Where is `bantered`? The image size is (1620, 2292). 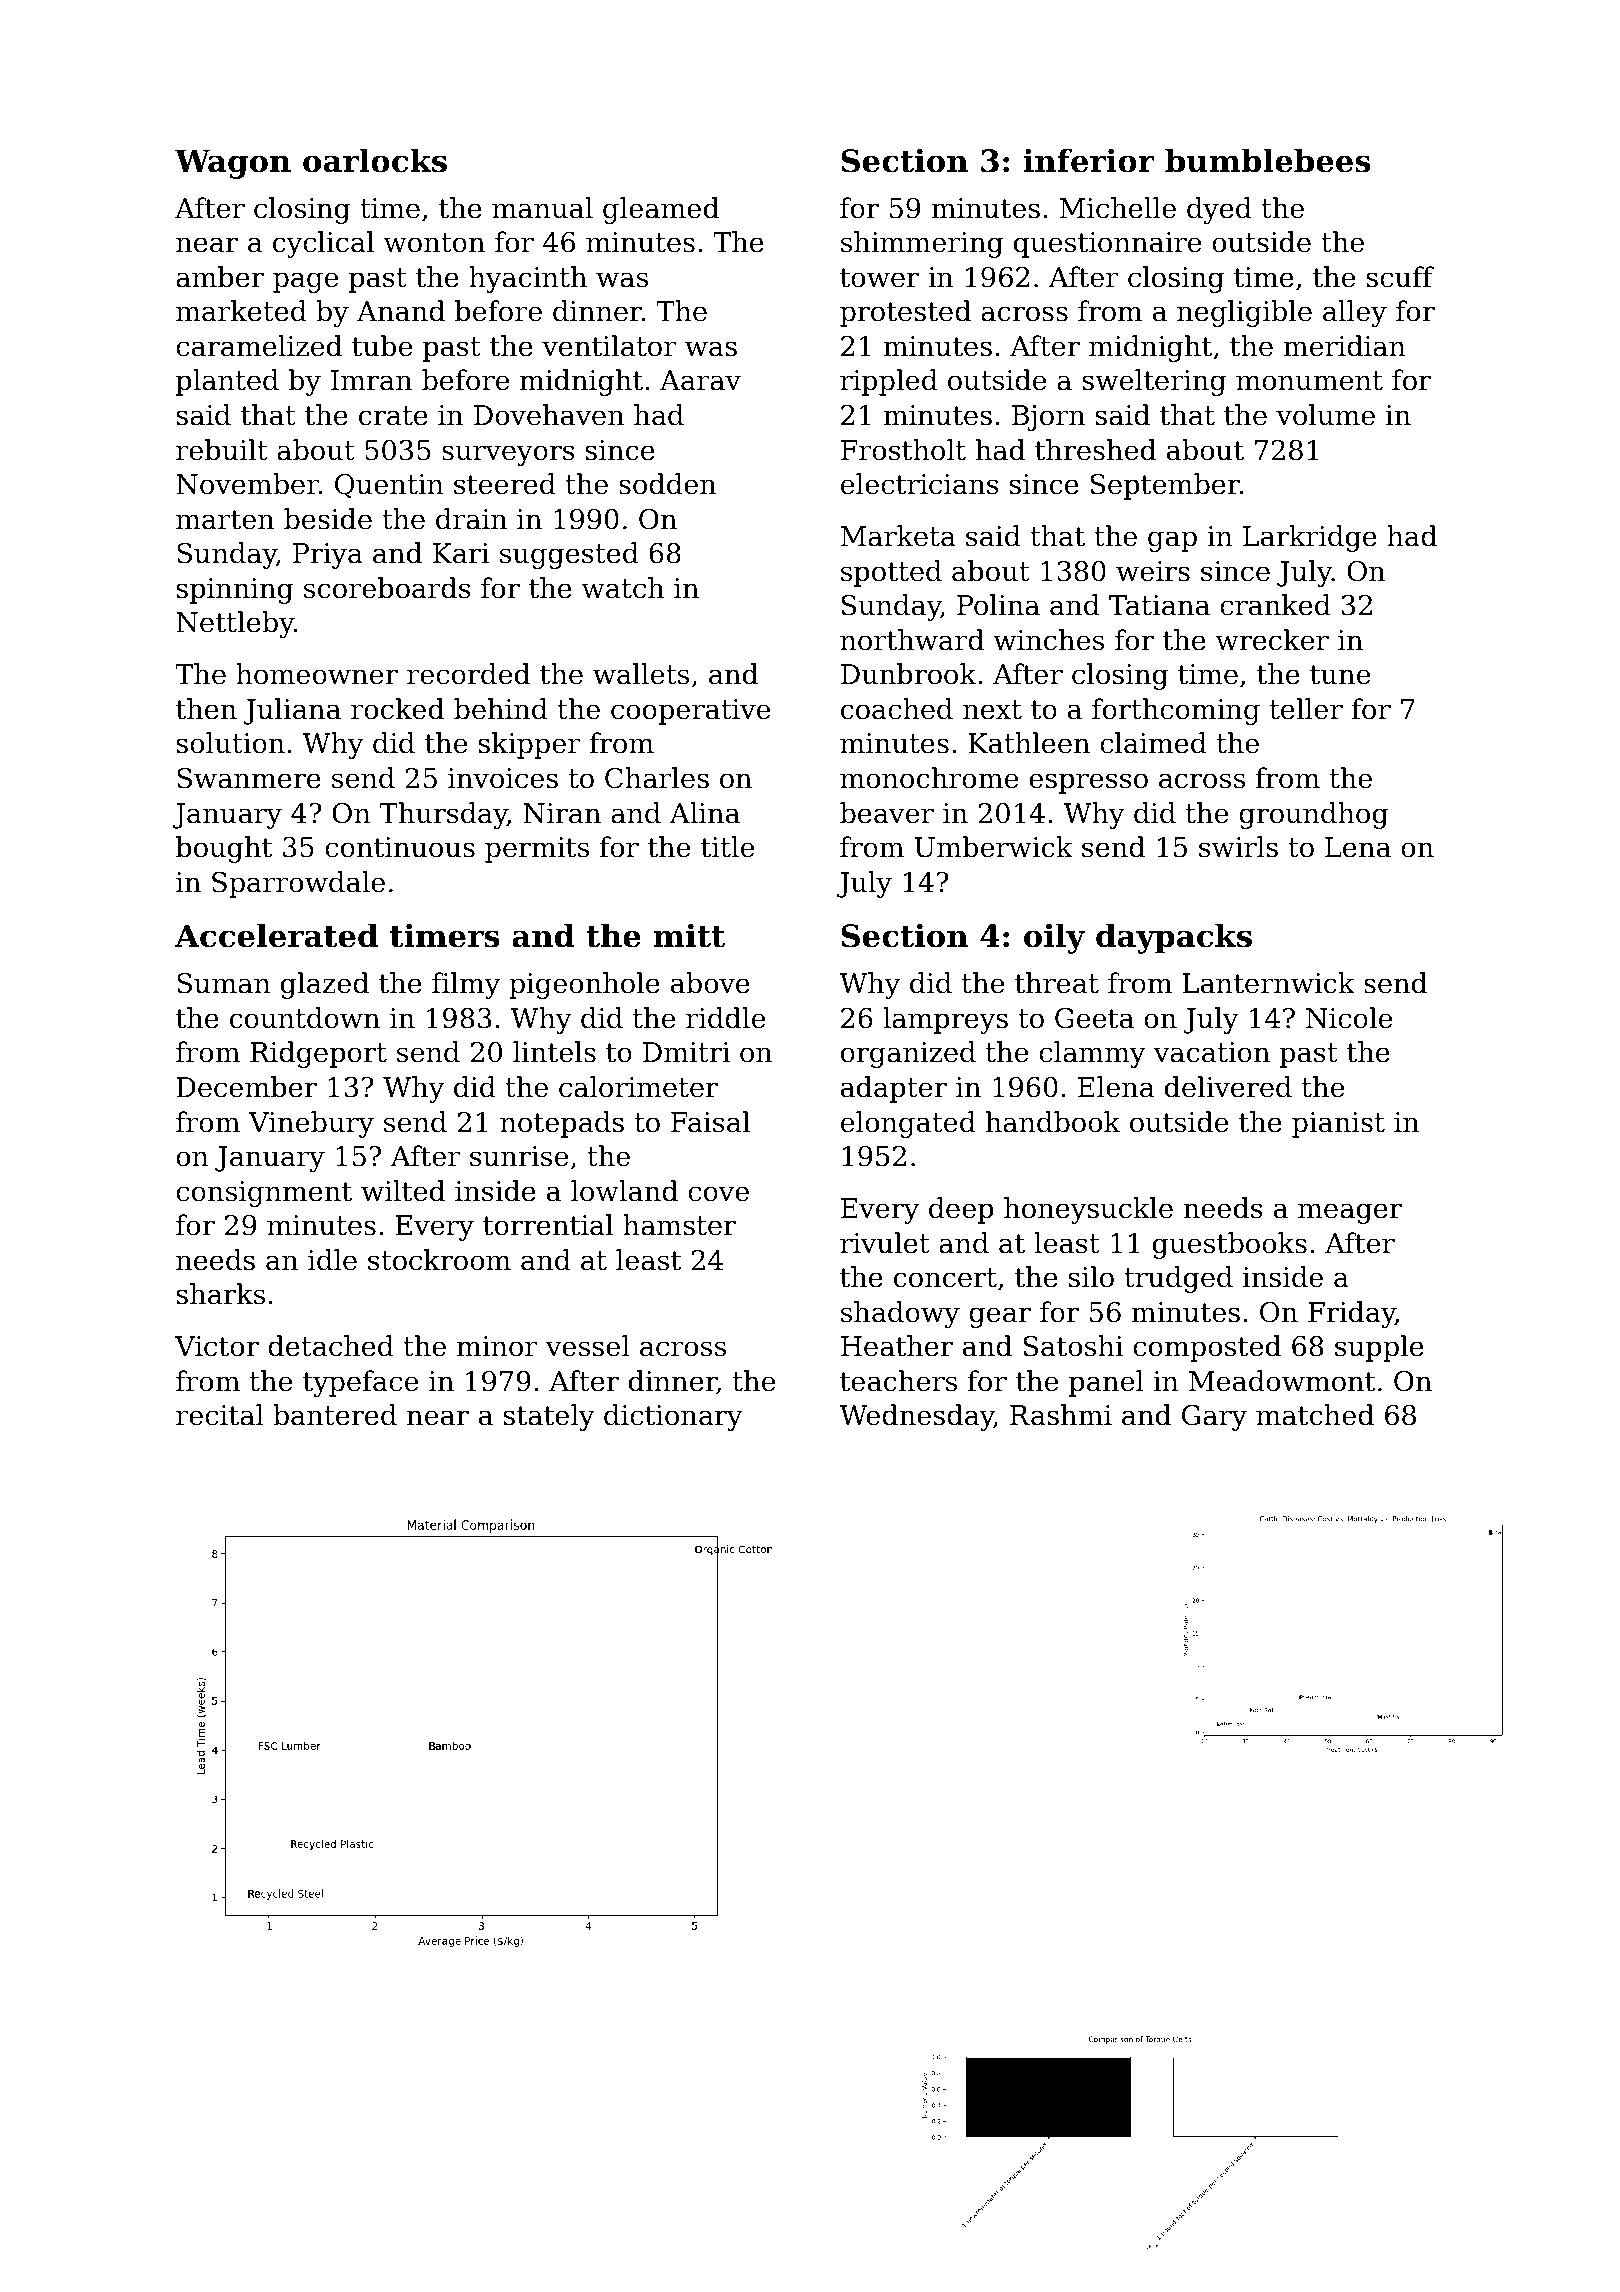
bantered is located at coordinates (335, 1415).
